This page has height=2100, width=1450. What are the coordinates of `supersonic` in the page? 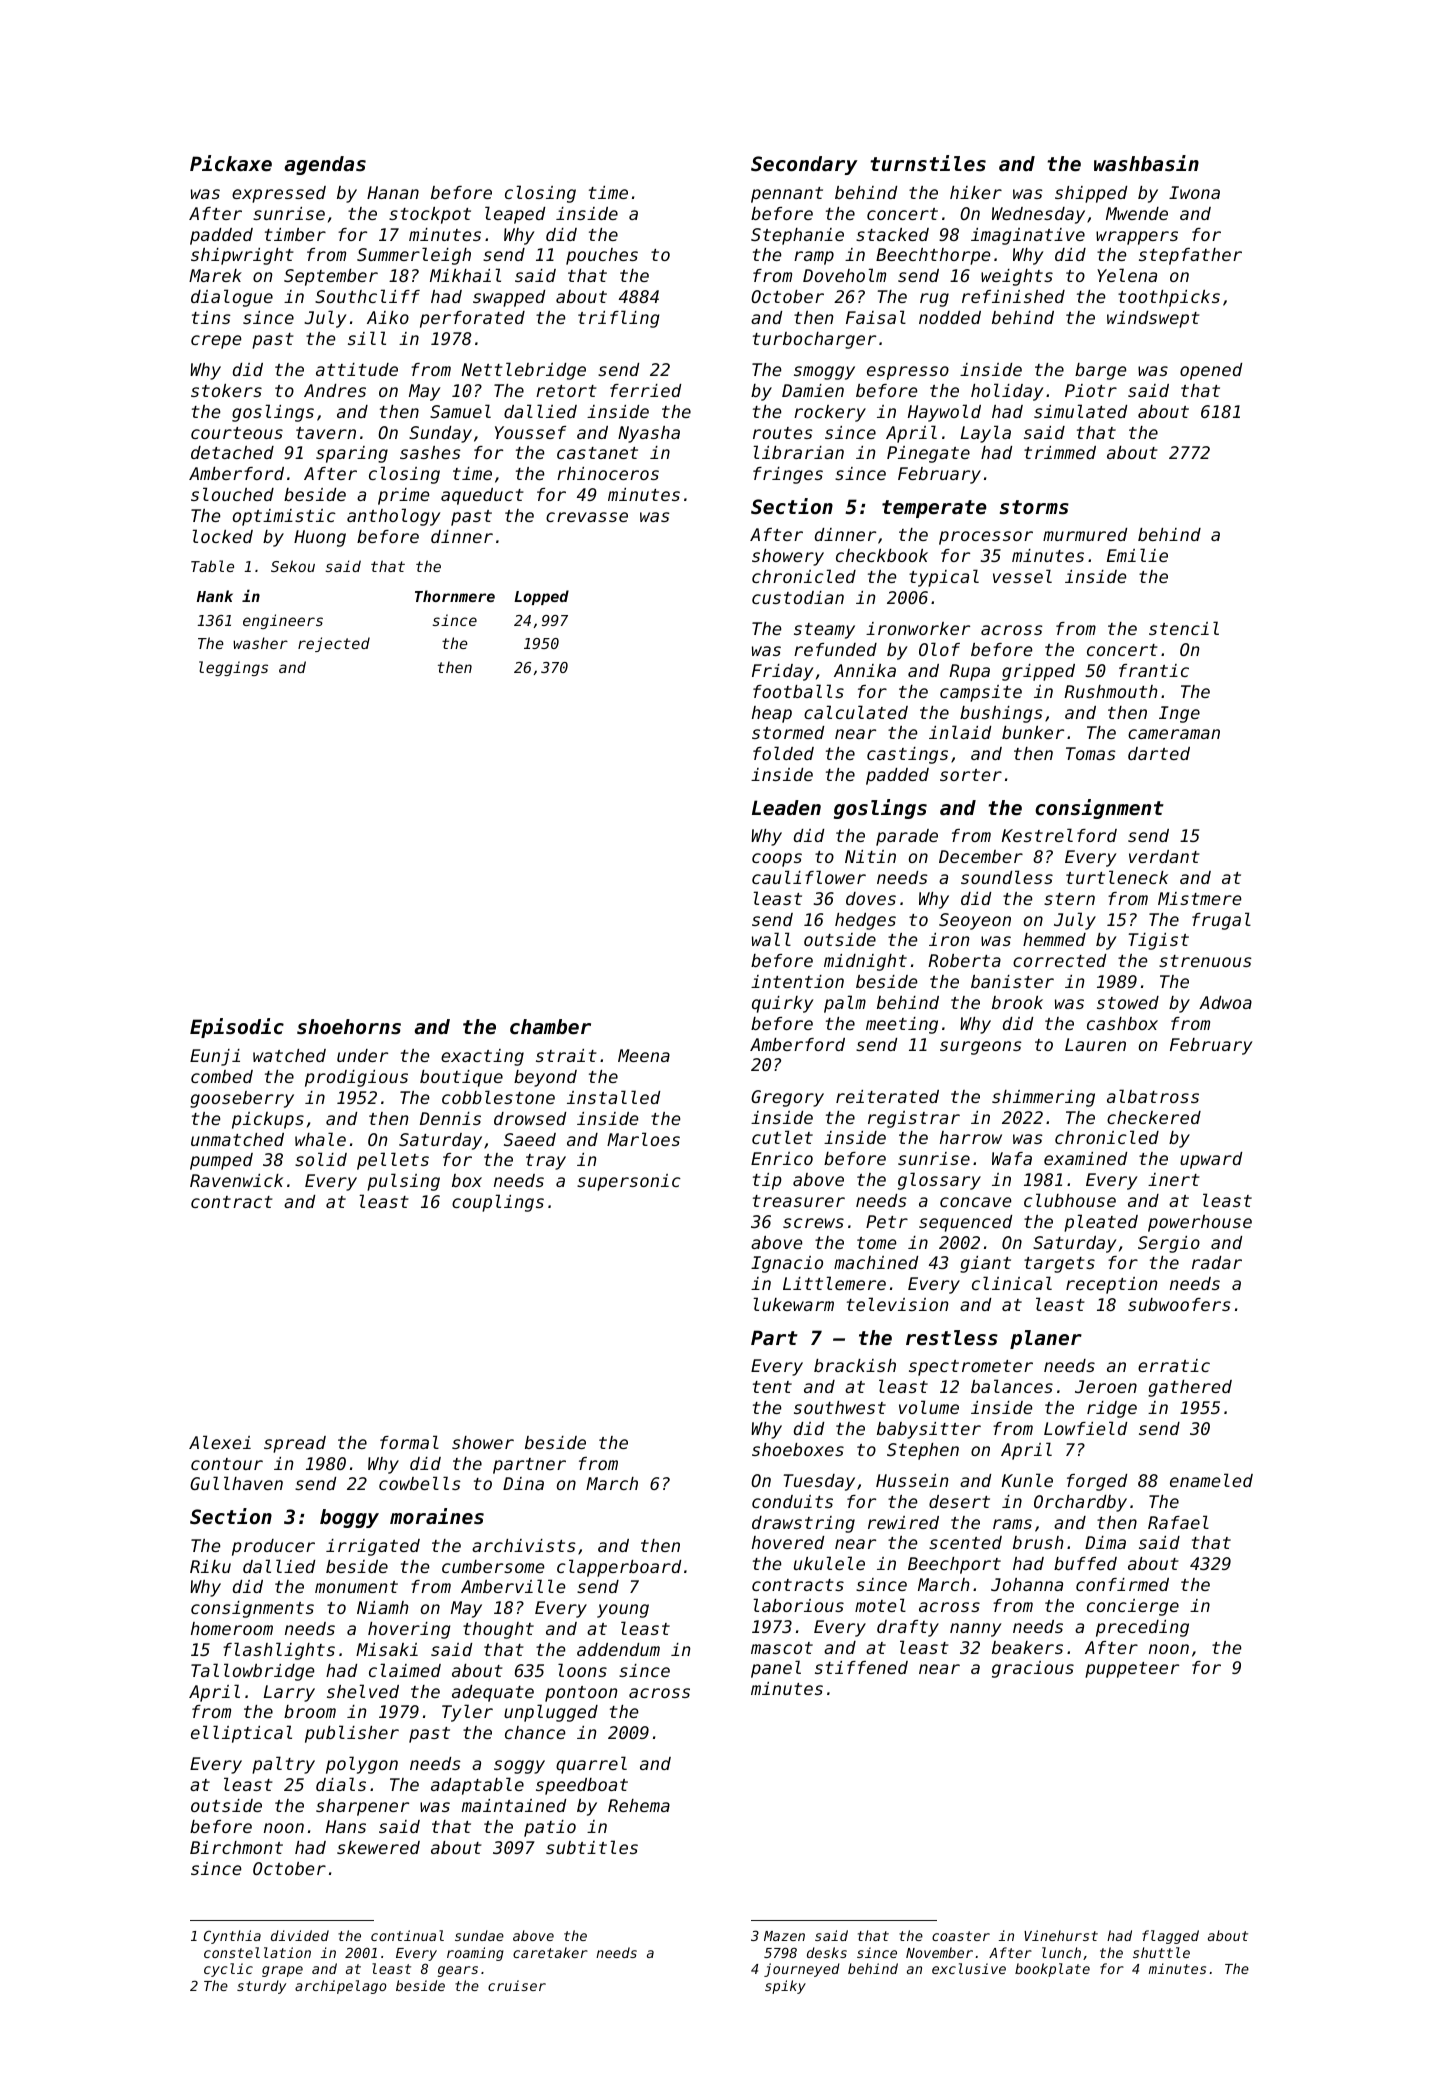 It's located at (629, 1182).
